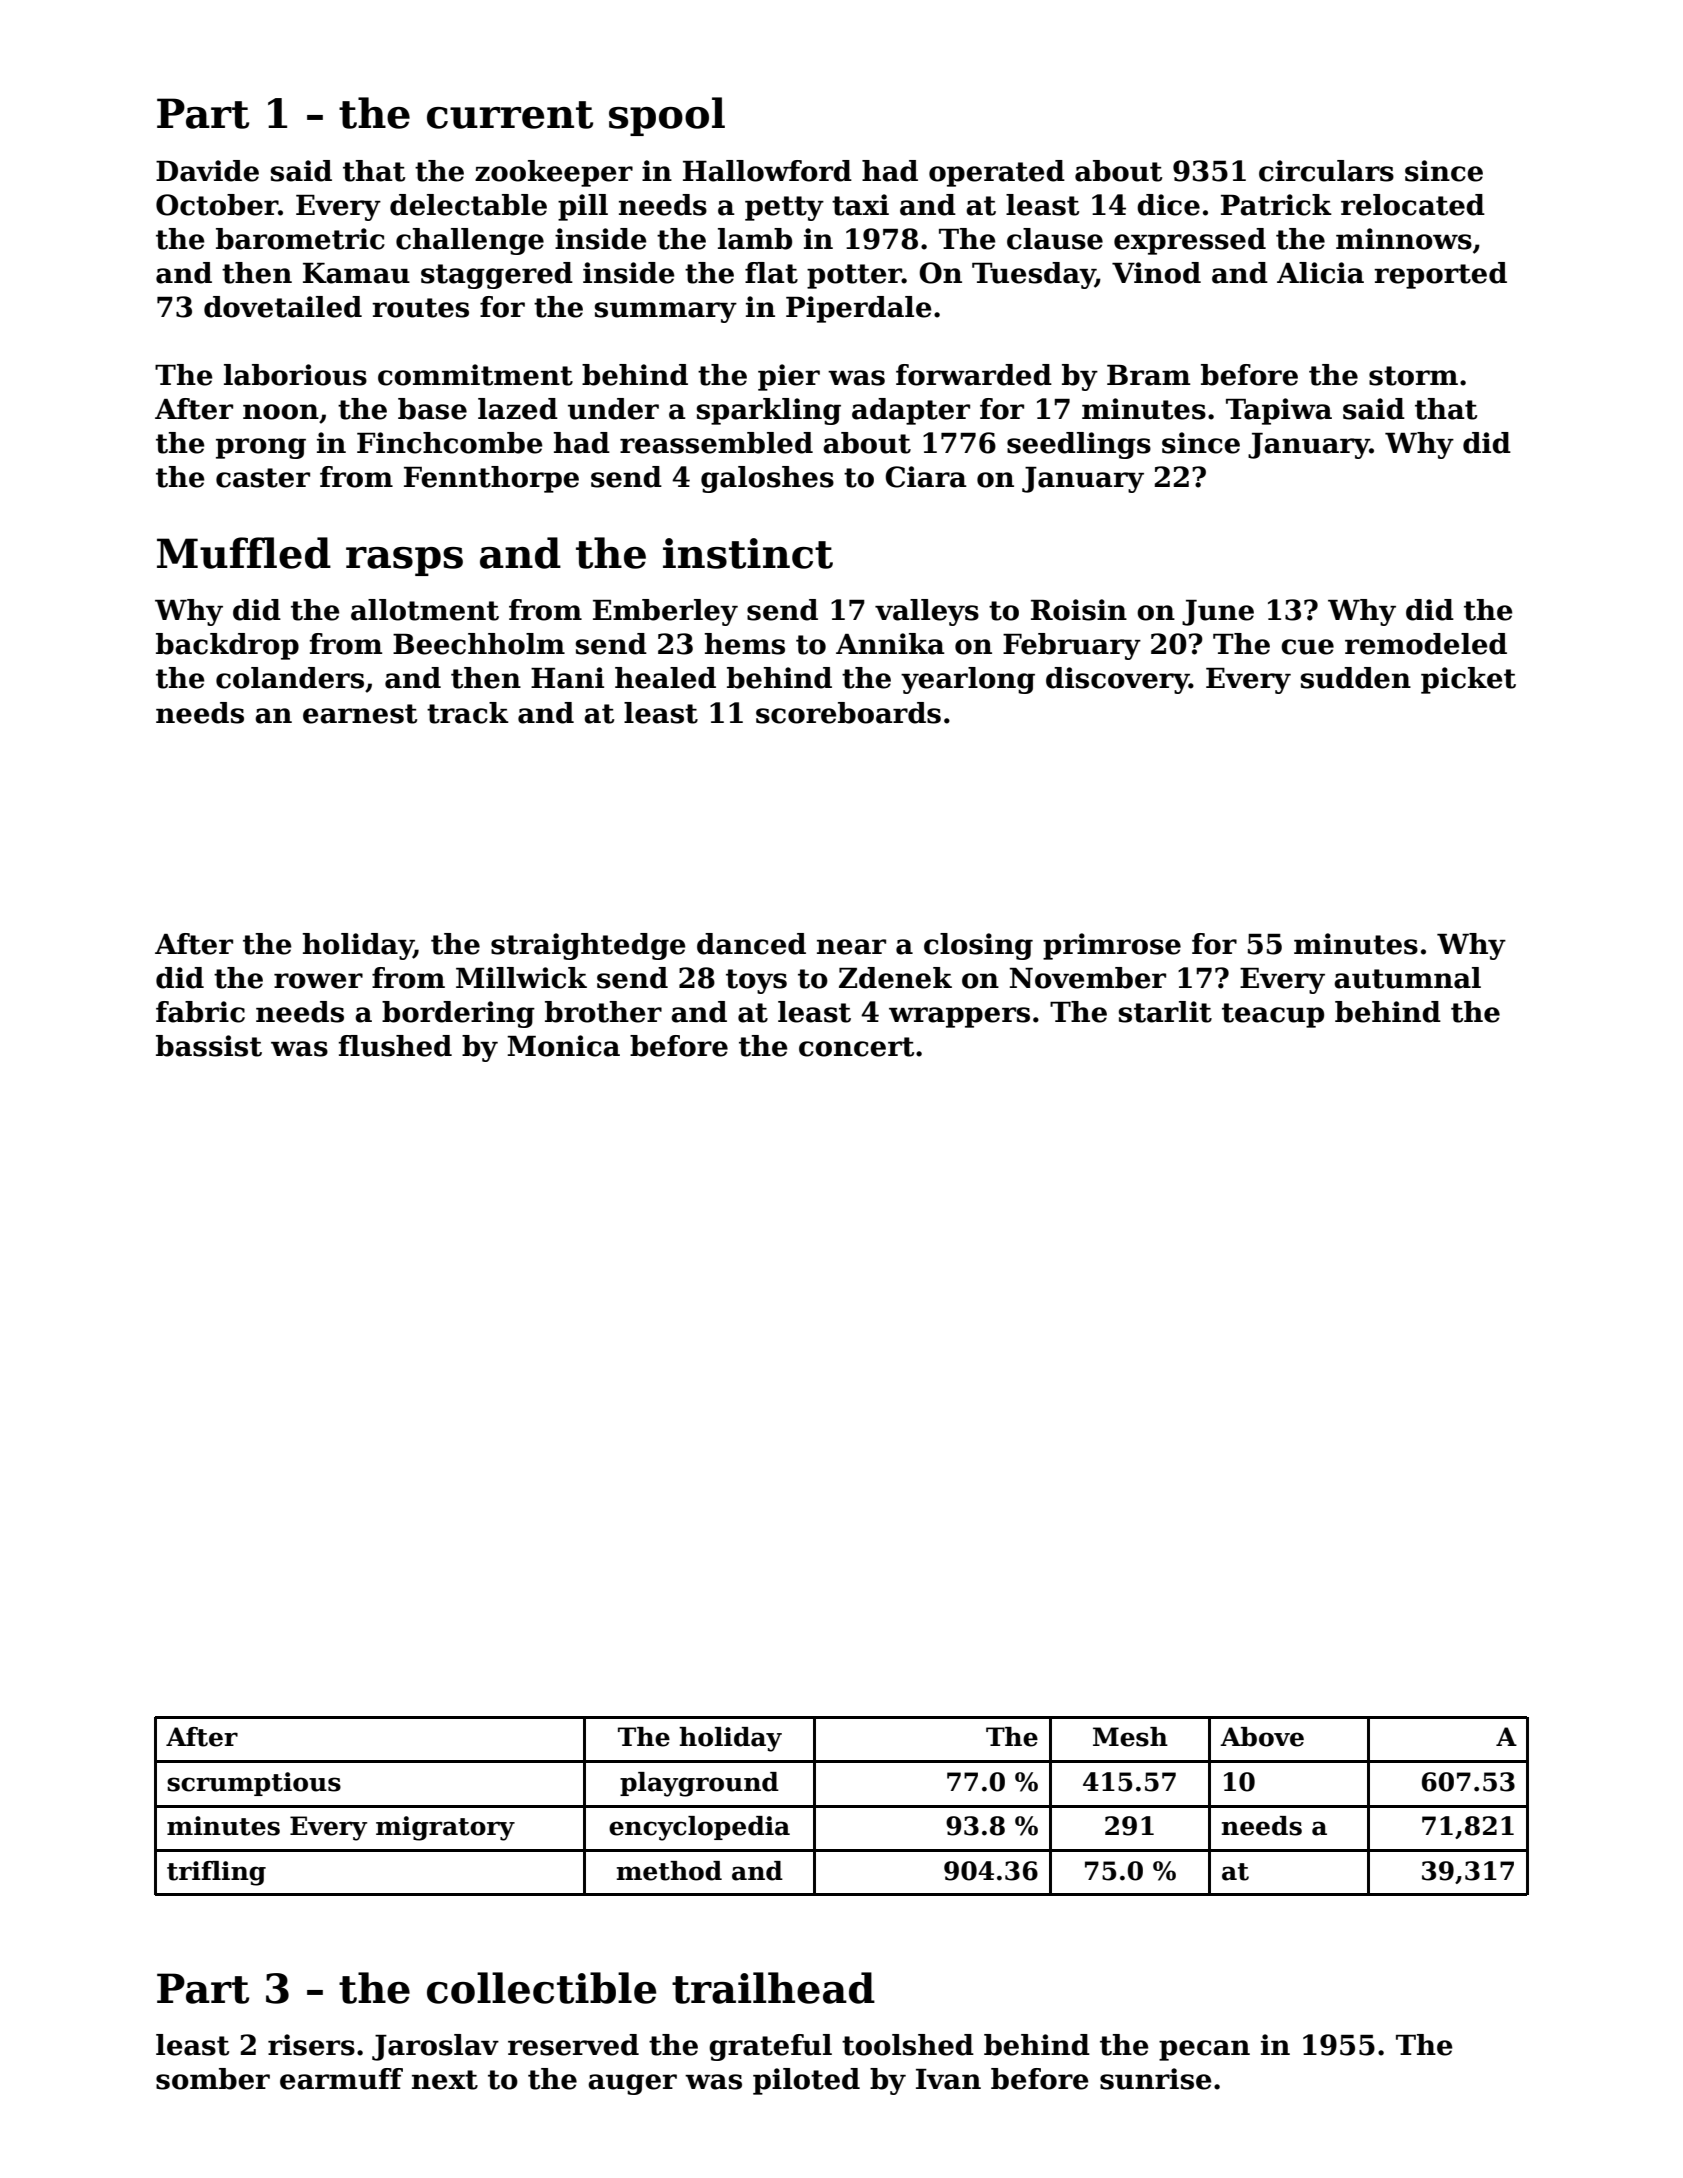  I want to click on flushed, so click(395, 1046).
